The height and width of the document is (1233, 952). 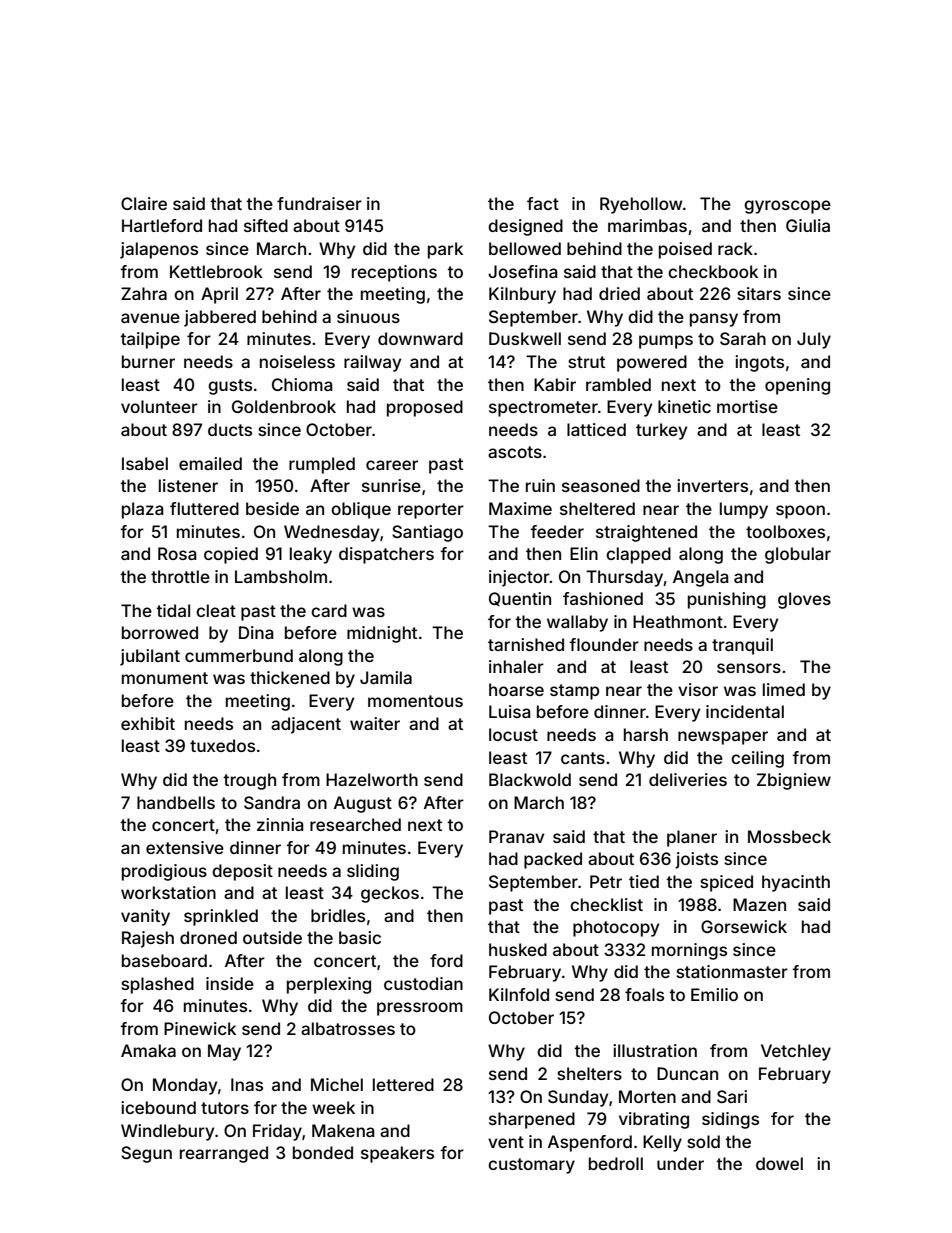 What do you see at coordinates (394, 273) in the document?
I see `receptions` at bounding box center [394, 273].
